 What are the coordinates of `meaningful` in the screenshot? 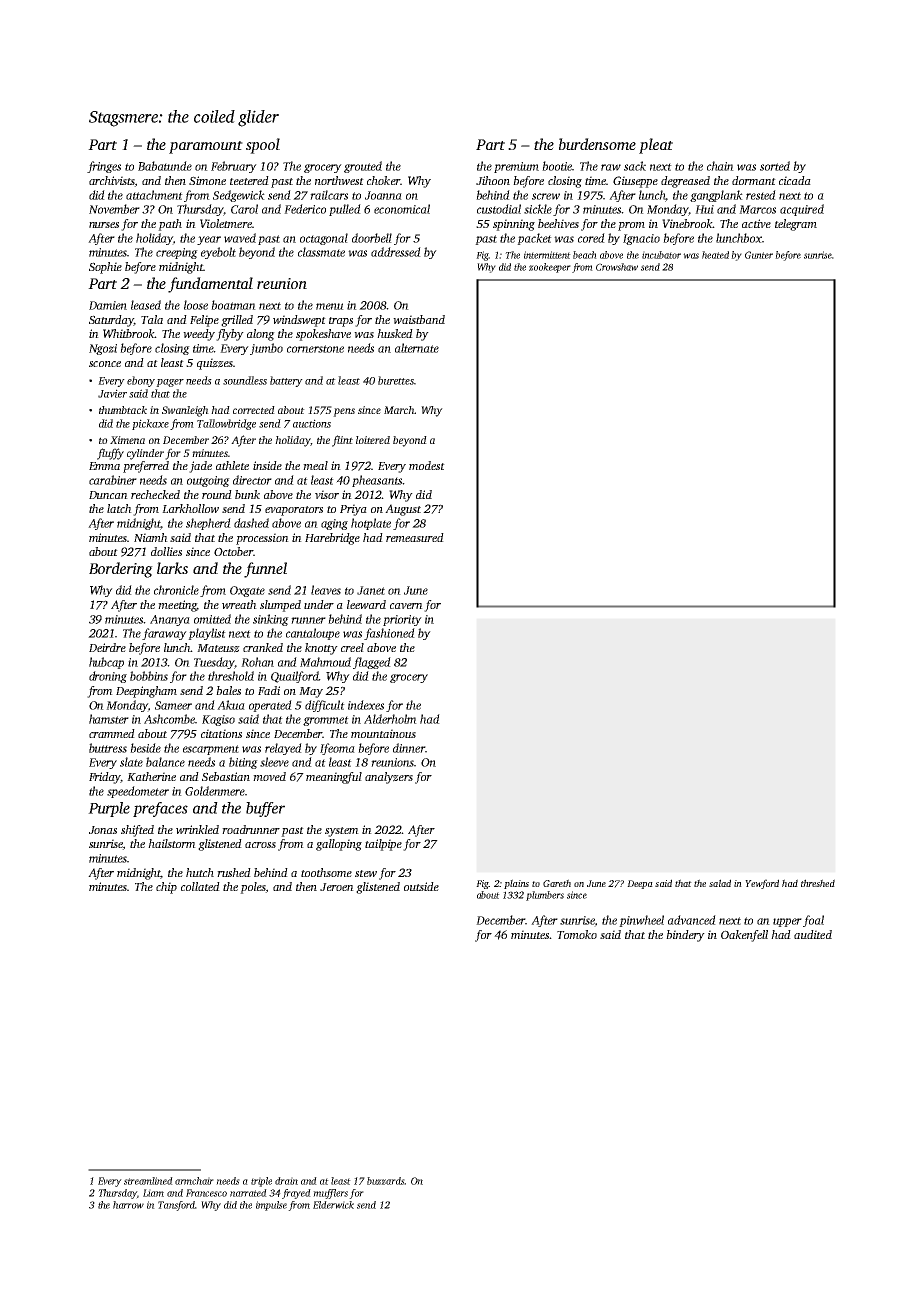 It's located at (334, 778).
